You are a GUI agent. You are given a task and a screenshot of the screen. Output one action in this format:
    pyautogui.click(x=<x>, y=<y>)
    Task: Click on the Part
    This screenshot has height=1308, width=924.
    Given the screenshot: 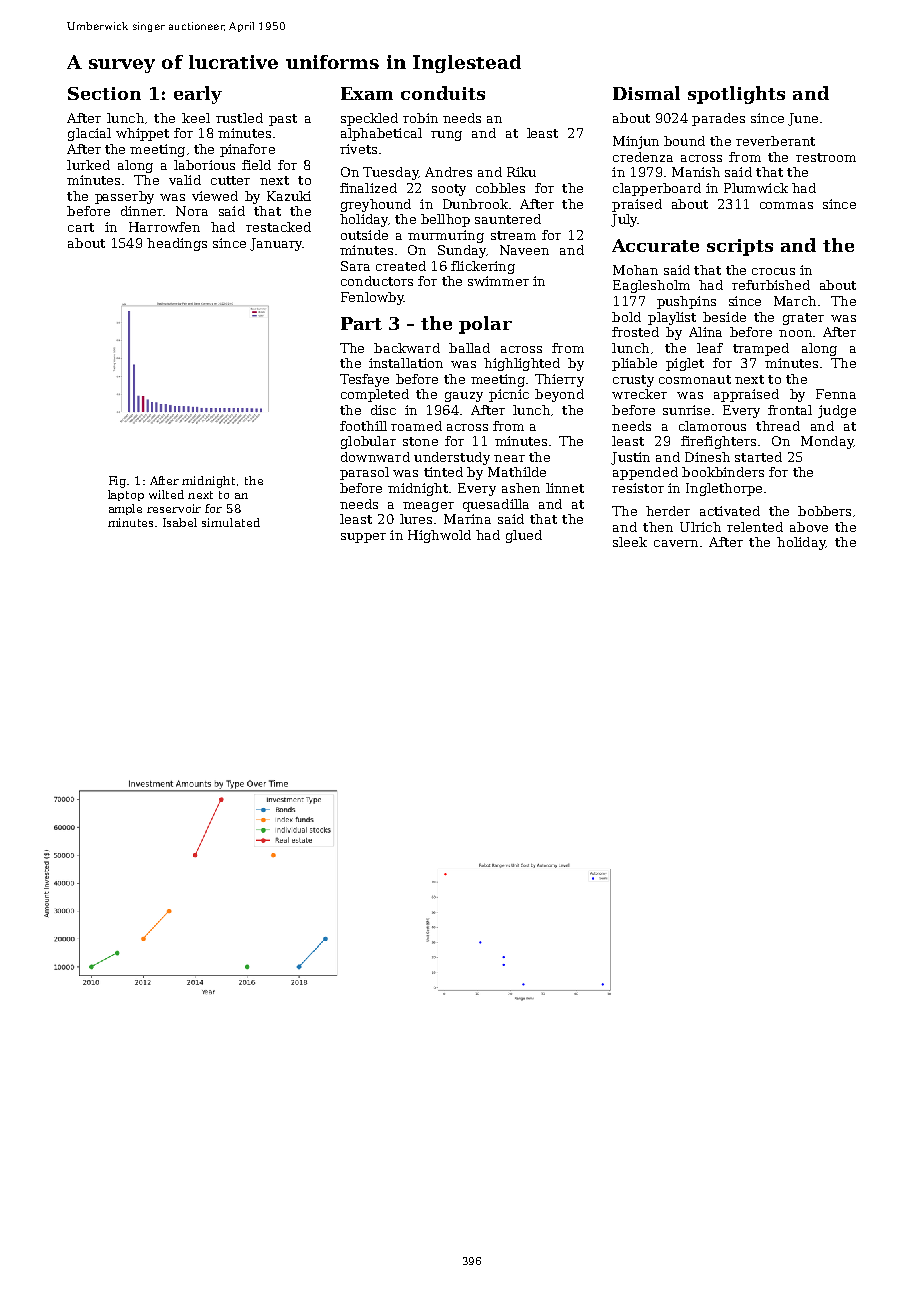 What is the action you would take?
    pyautogui.click(x=361, y=323)
